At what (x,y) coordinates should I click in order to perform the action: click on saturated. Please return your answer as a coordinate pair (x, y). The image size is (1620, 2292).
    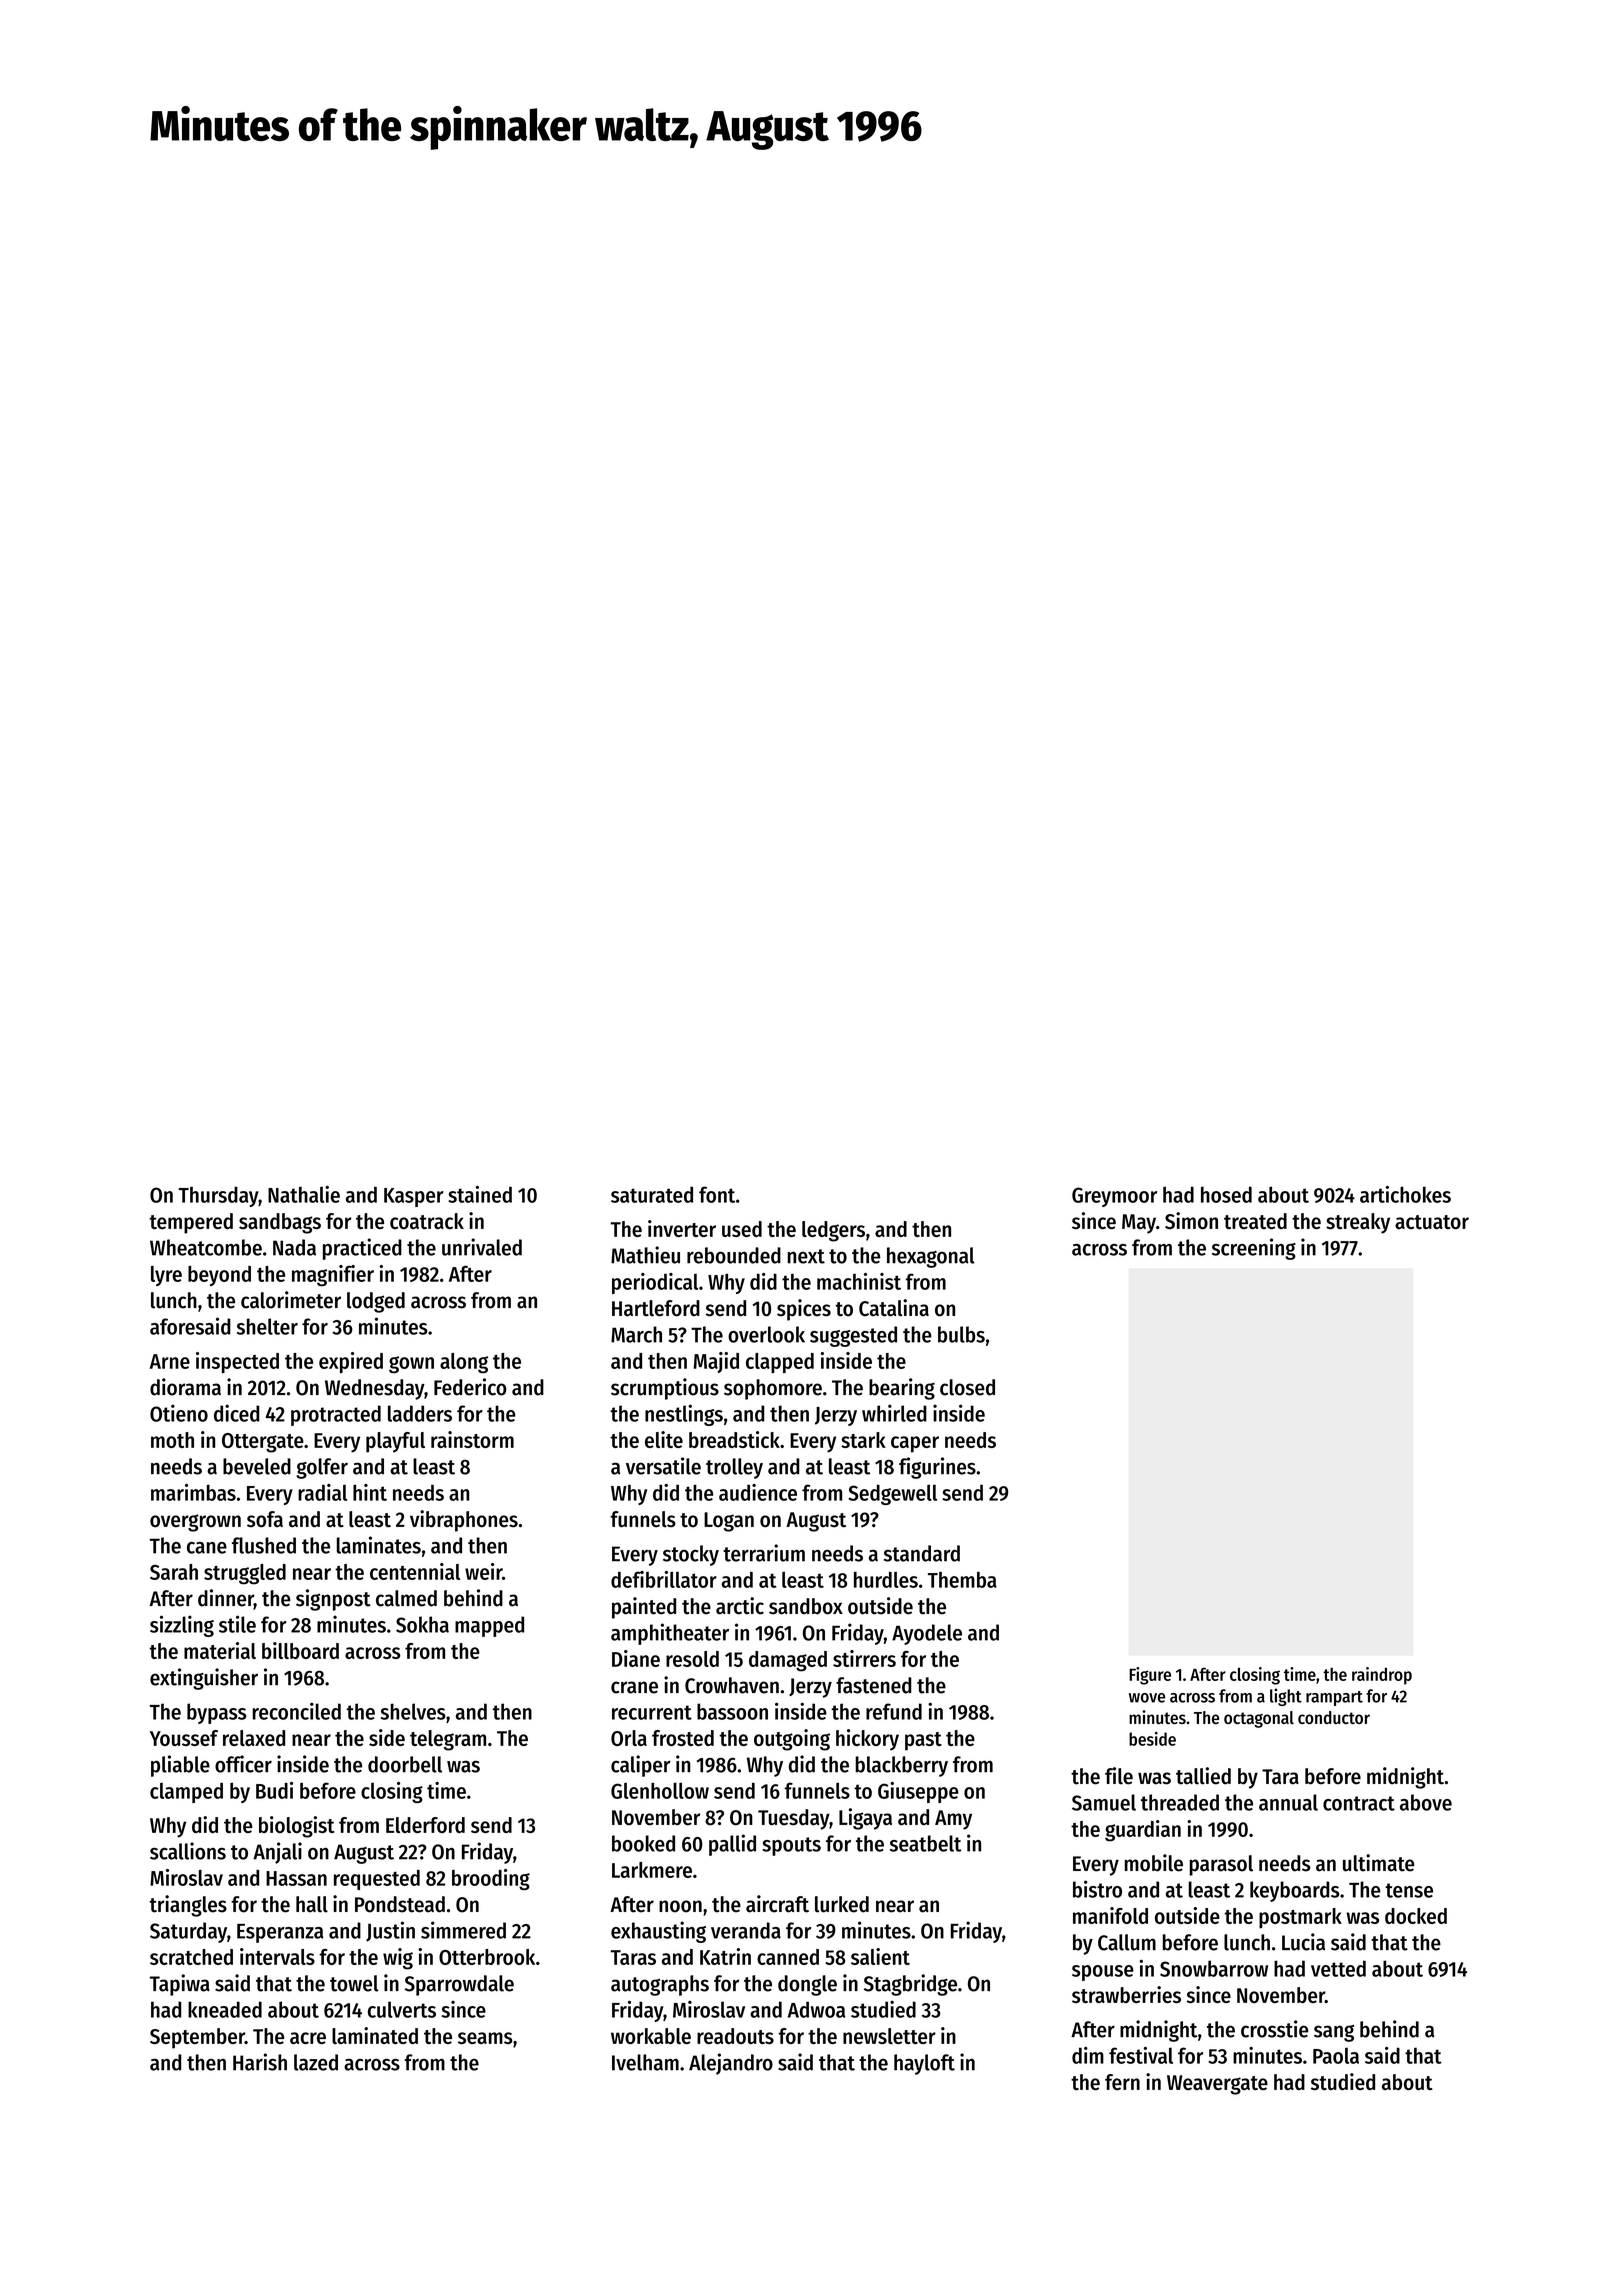
    Looking at the image, I should click on (652, 1194).
